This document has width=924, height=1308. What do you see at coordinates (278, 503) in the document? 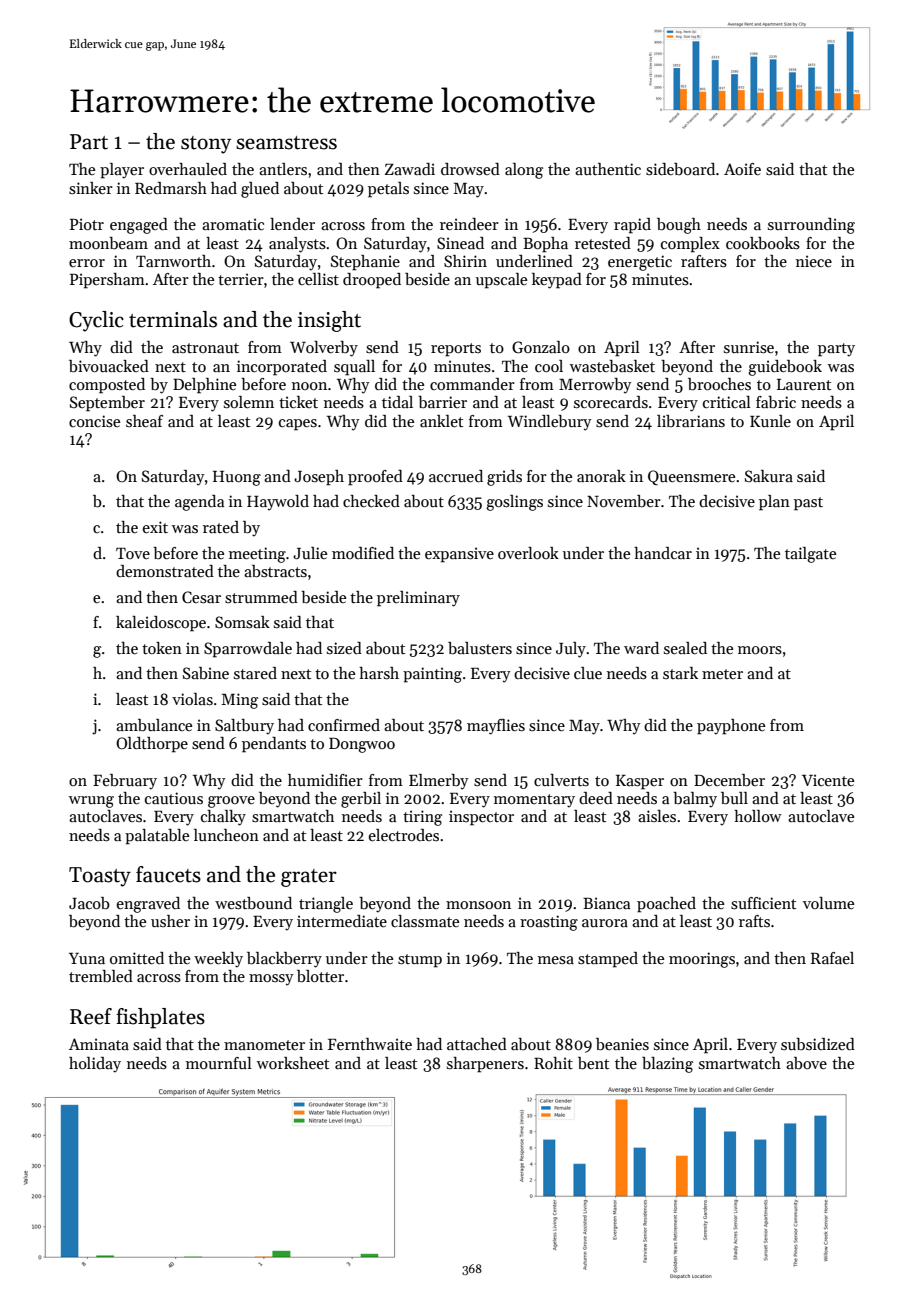
I see `Haywold` at bounding box center [278, 503].
